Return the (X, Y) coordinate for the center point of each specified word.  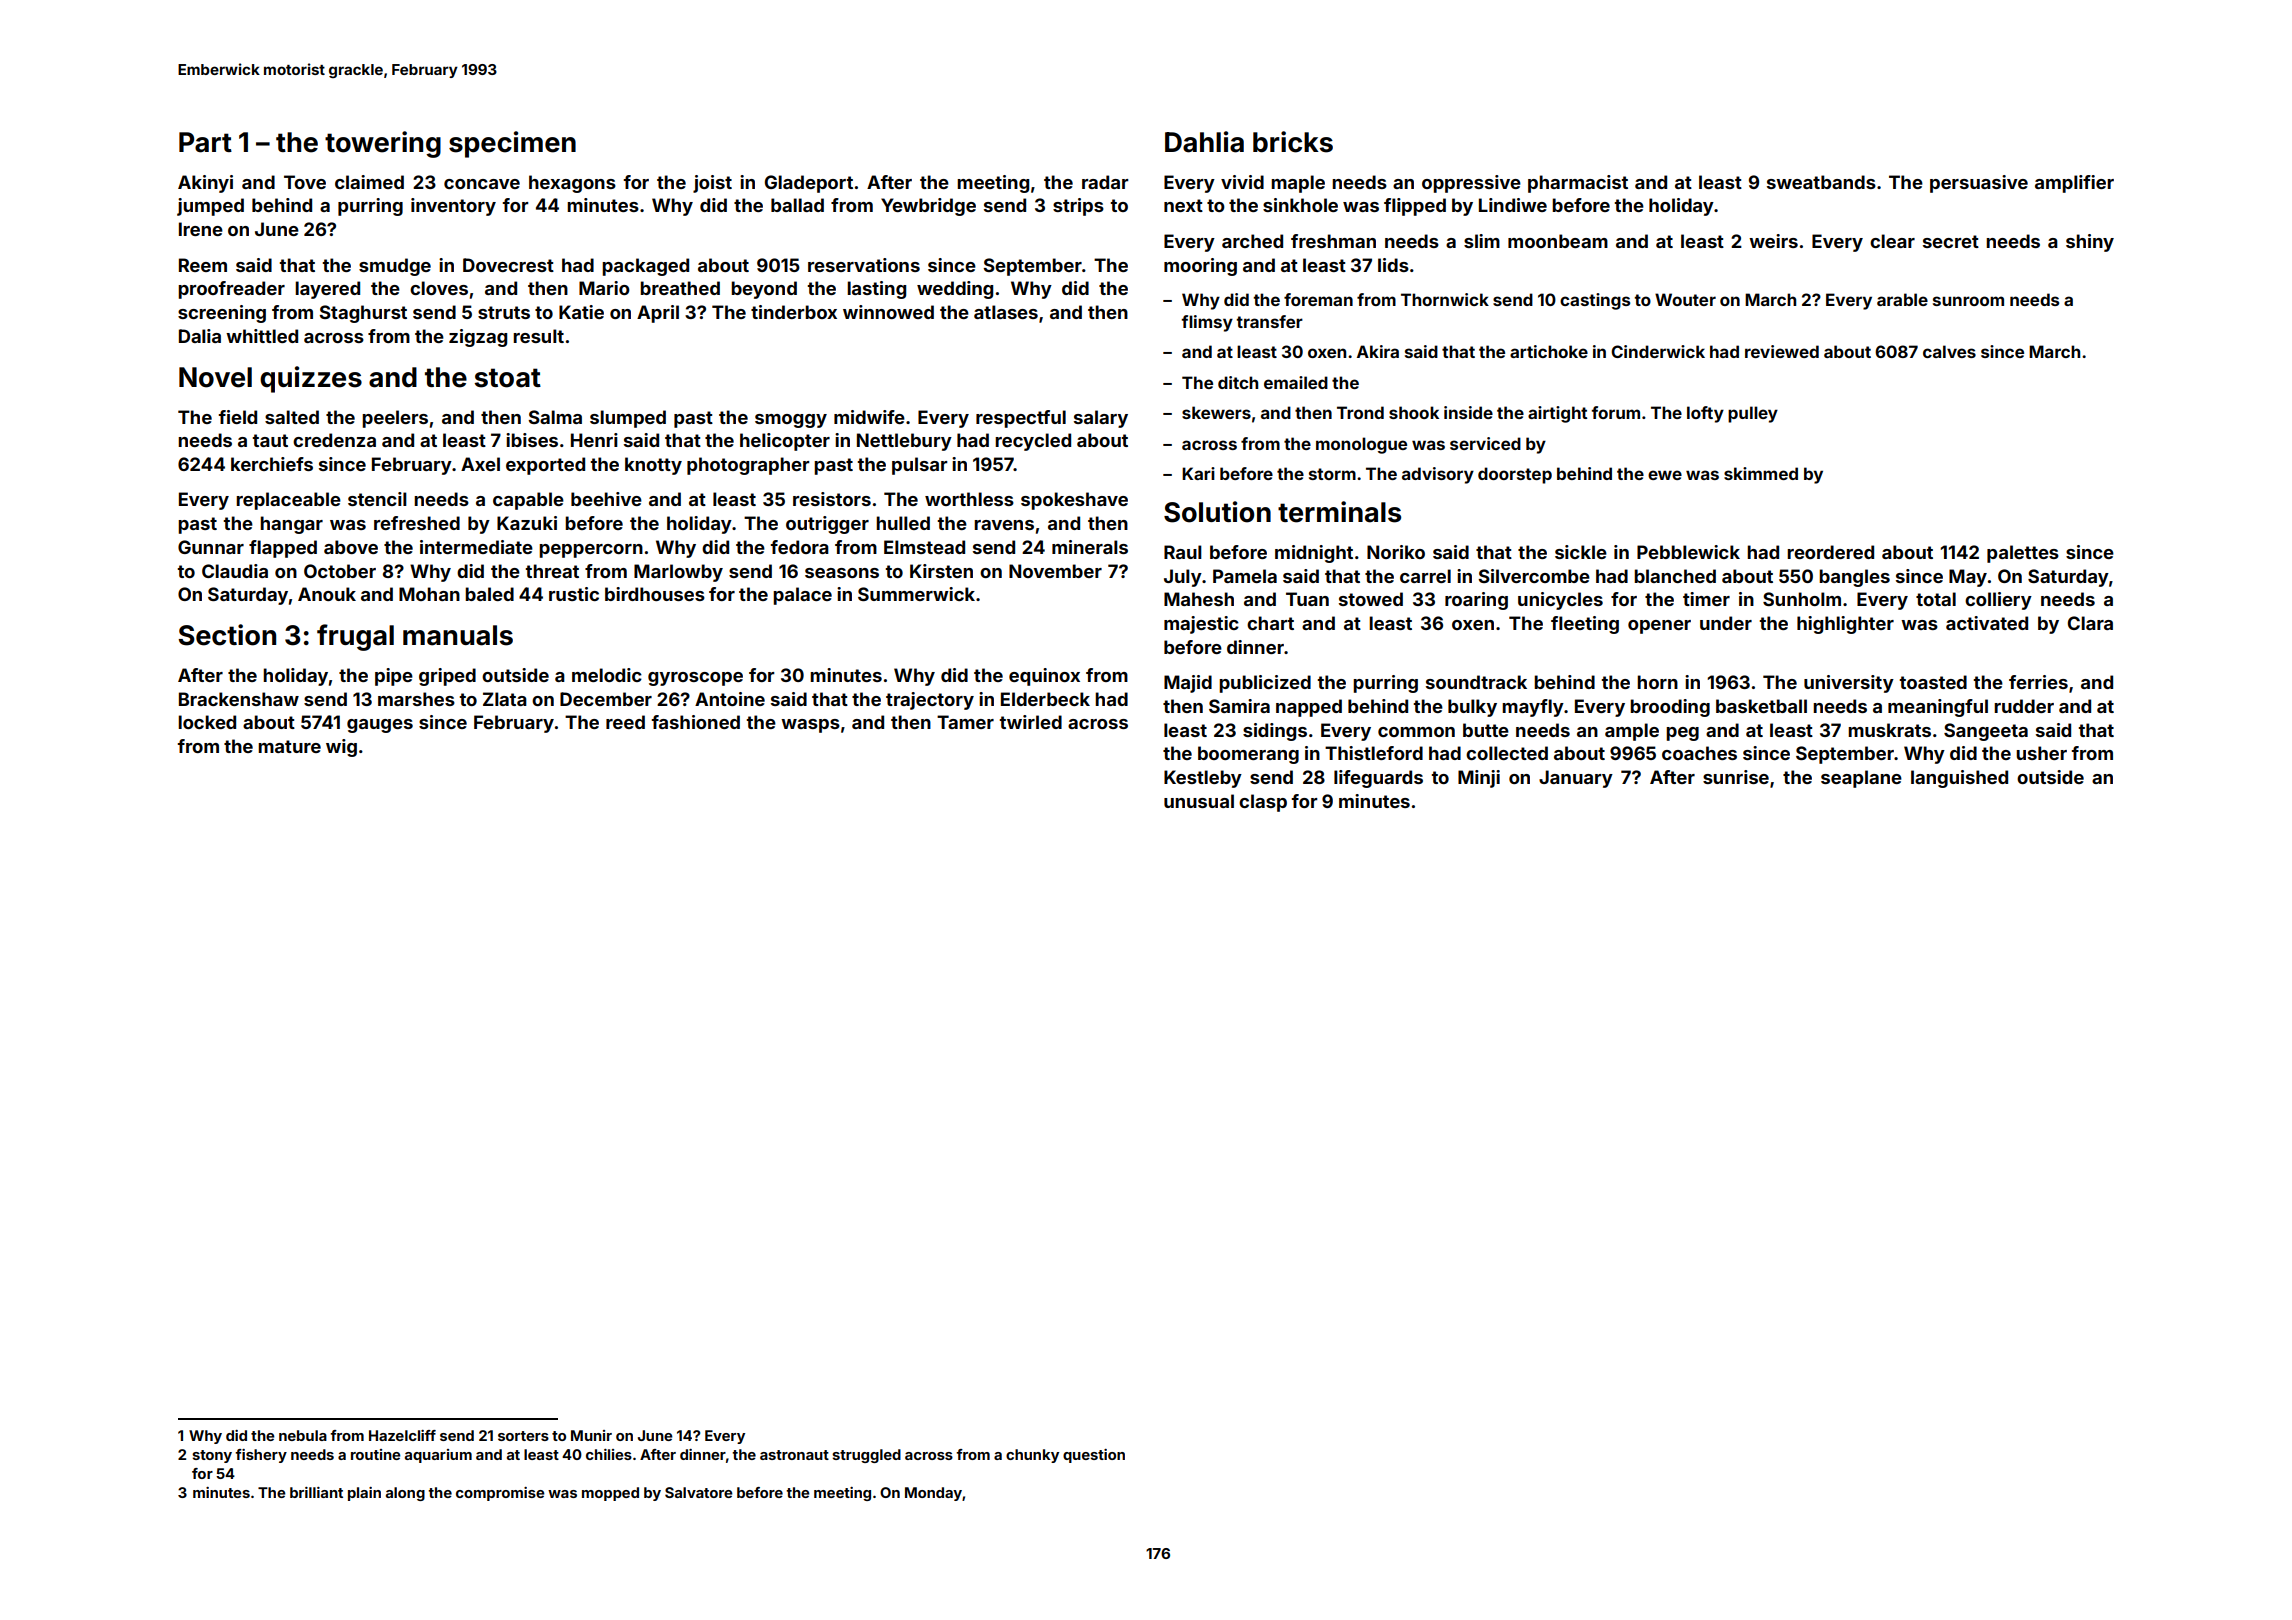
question (1094, 1456)
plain (364, 1494)
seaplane (1861, 779)
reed (625, 722)
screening (222, 314)
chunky (1032, 1456)
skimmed (1761, 473)
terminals (1339, 512)
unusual (1199, 801)
